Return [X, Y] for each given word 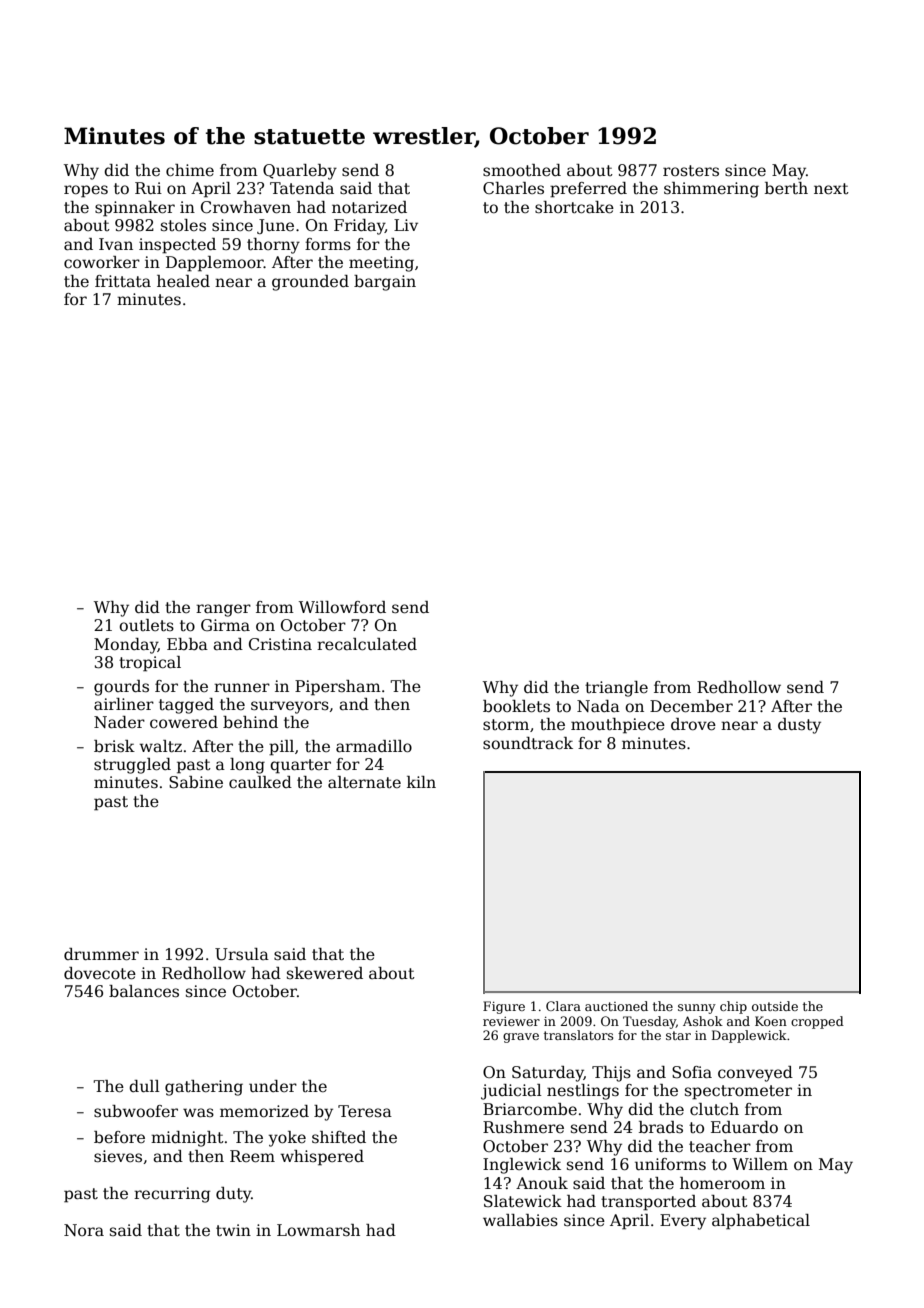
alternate [364, 782]
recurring [172, 1195]
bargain [385, 283]
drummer [101, 954]
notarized [369, 207]
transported [648, 1203]
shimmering [711, 190]
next [831, 189]
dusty [799, 726]
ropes [86, 191]
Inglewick [522, 1166]
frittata [123, 281]
